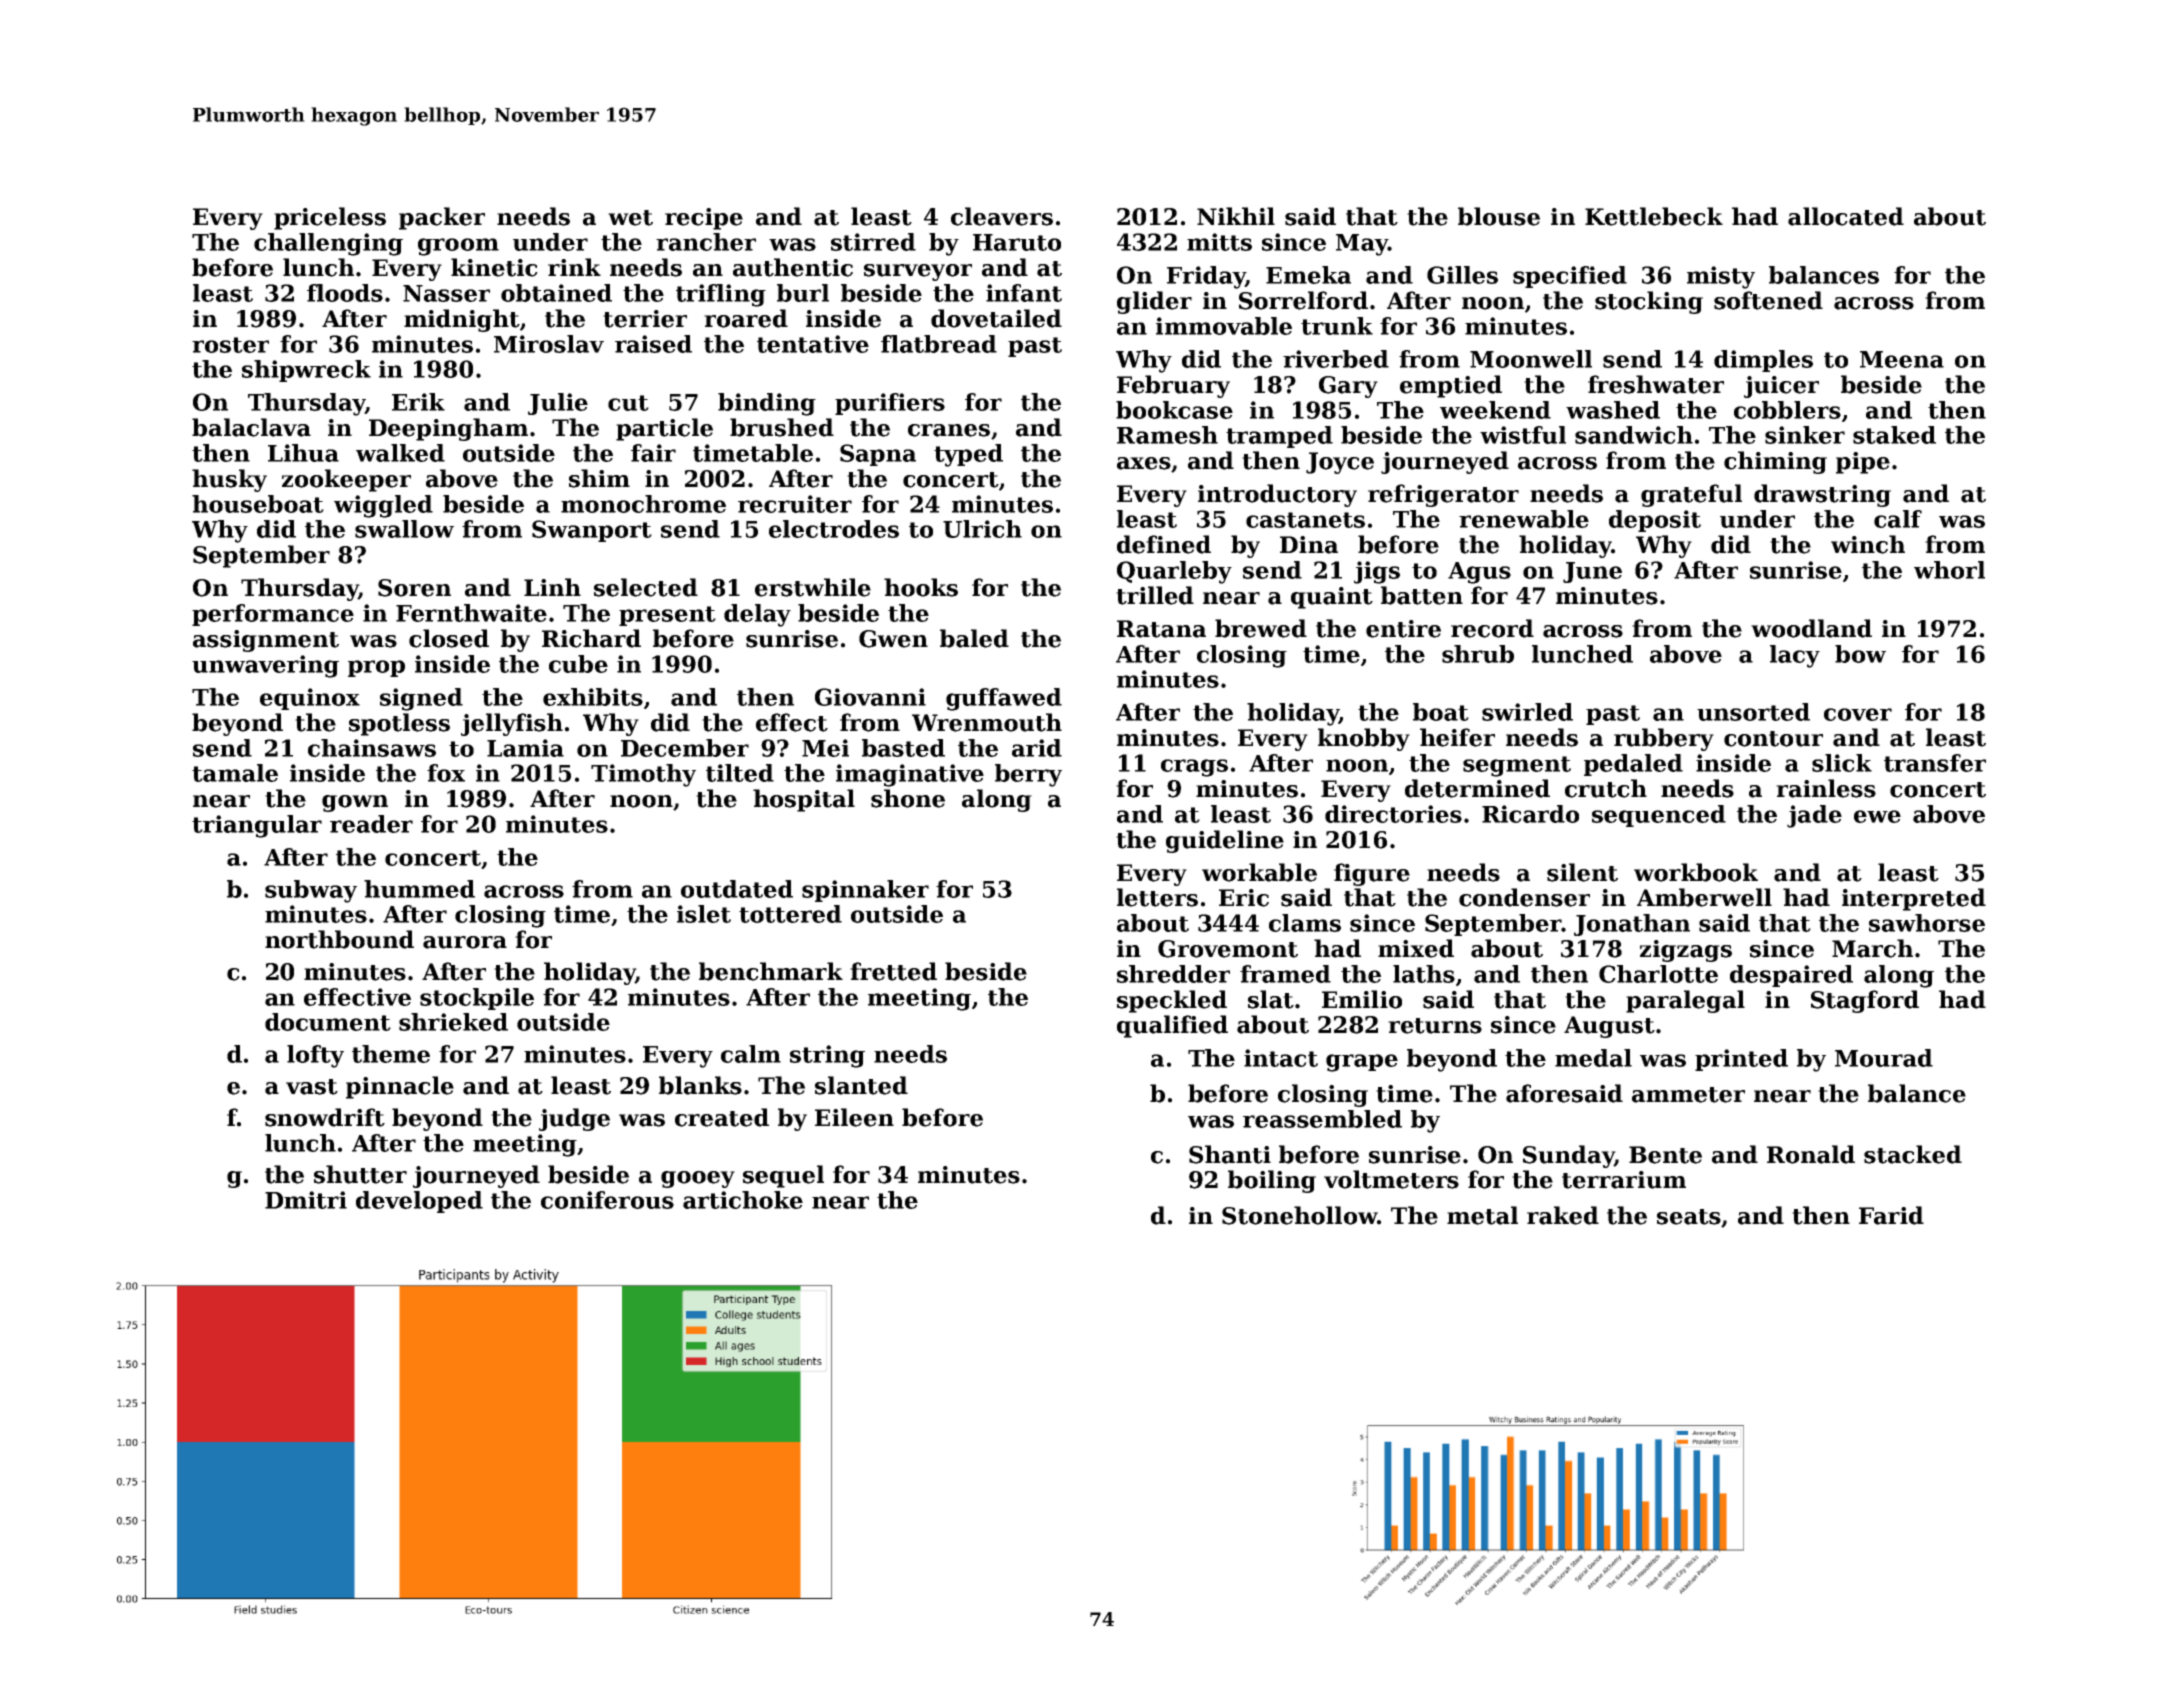 The width and height of the image is (2178, 1683). I want to click on surveyor, so click(918, 272).
